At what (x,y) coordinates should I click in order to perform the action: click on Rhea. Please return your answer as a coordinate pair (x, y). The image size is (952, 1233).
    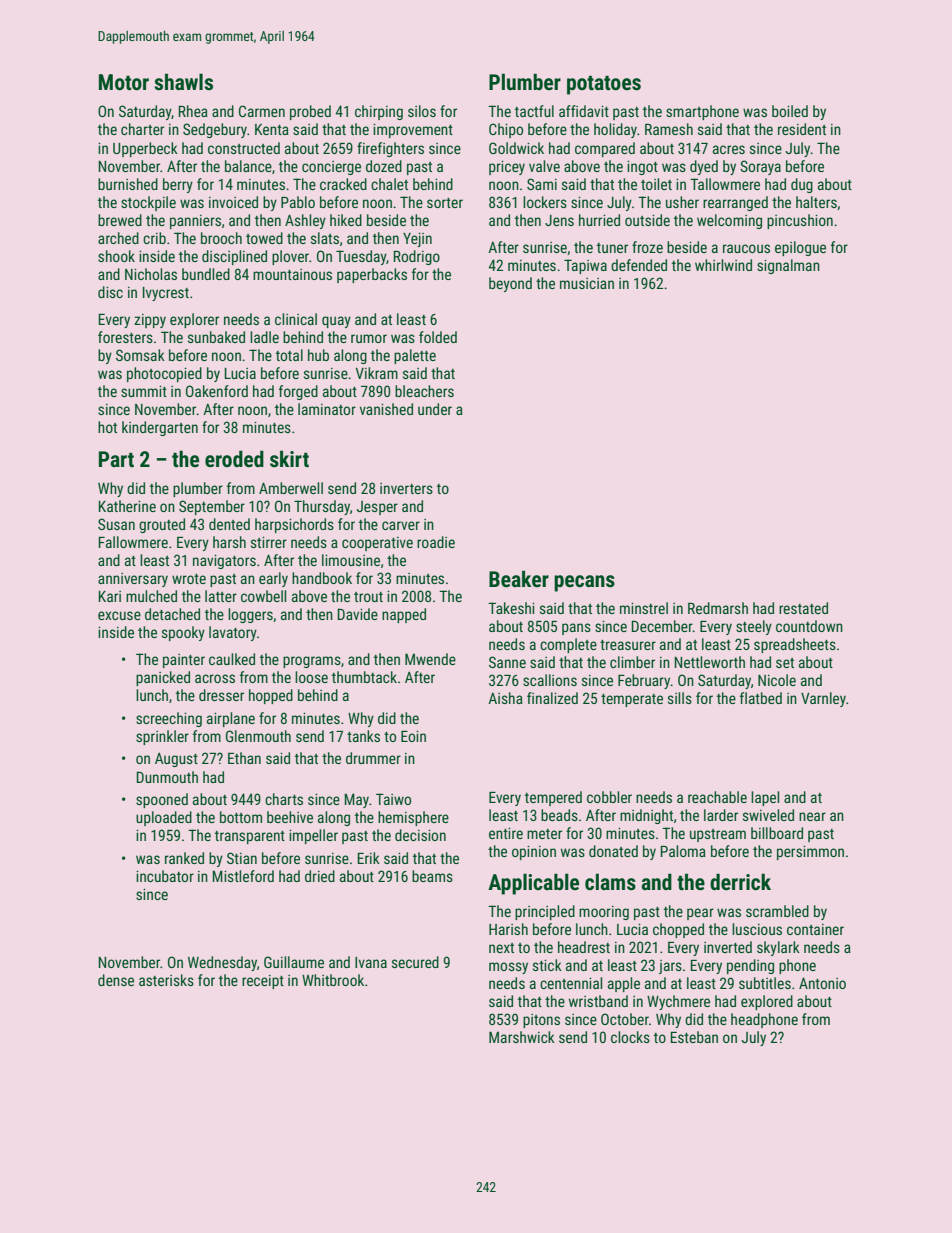
    Looking at the image, I should click on (193, 111).
